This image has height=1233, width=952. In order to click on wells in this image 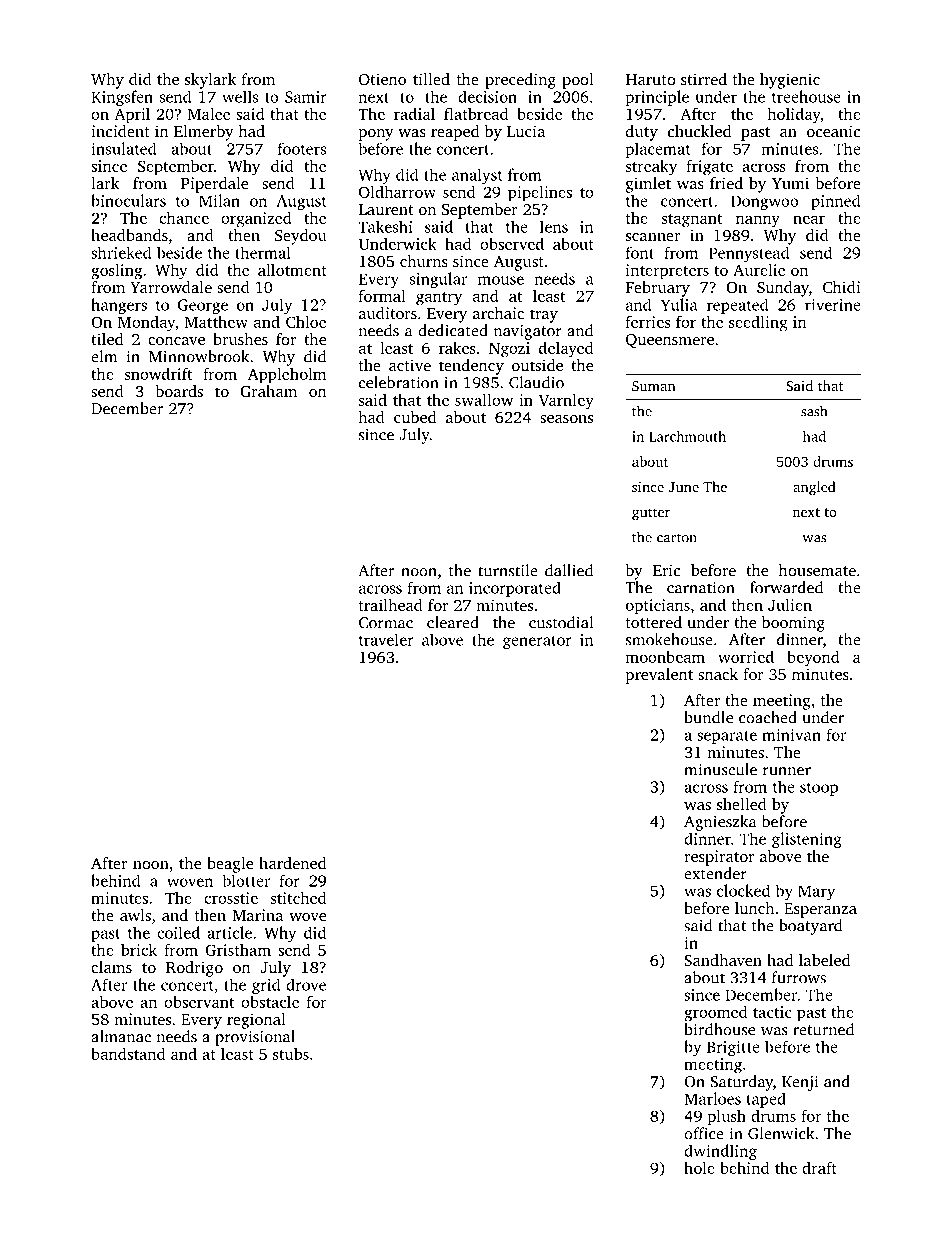, I will do `click(240, 96)`.
